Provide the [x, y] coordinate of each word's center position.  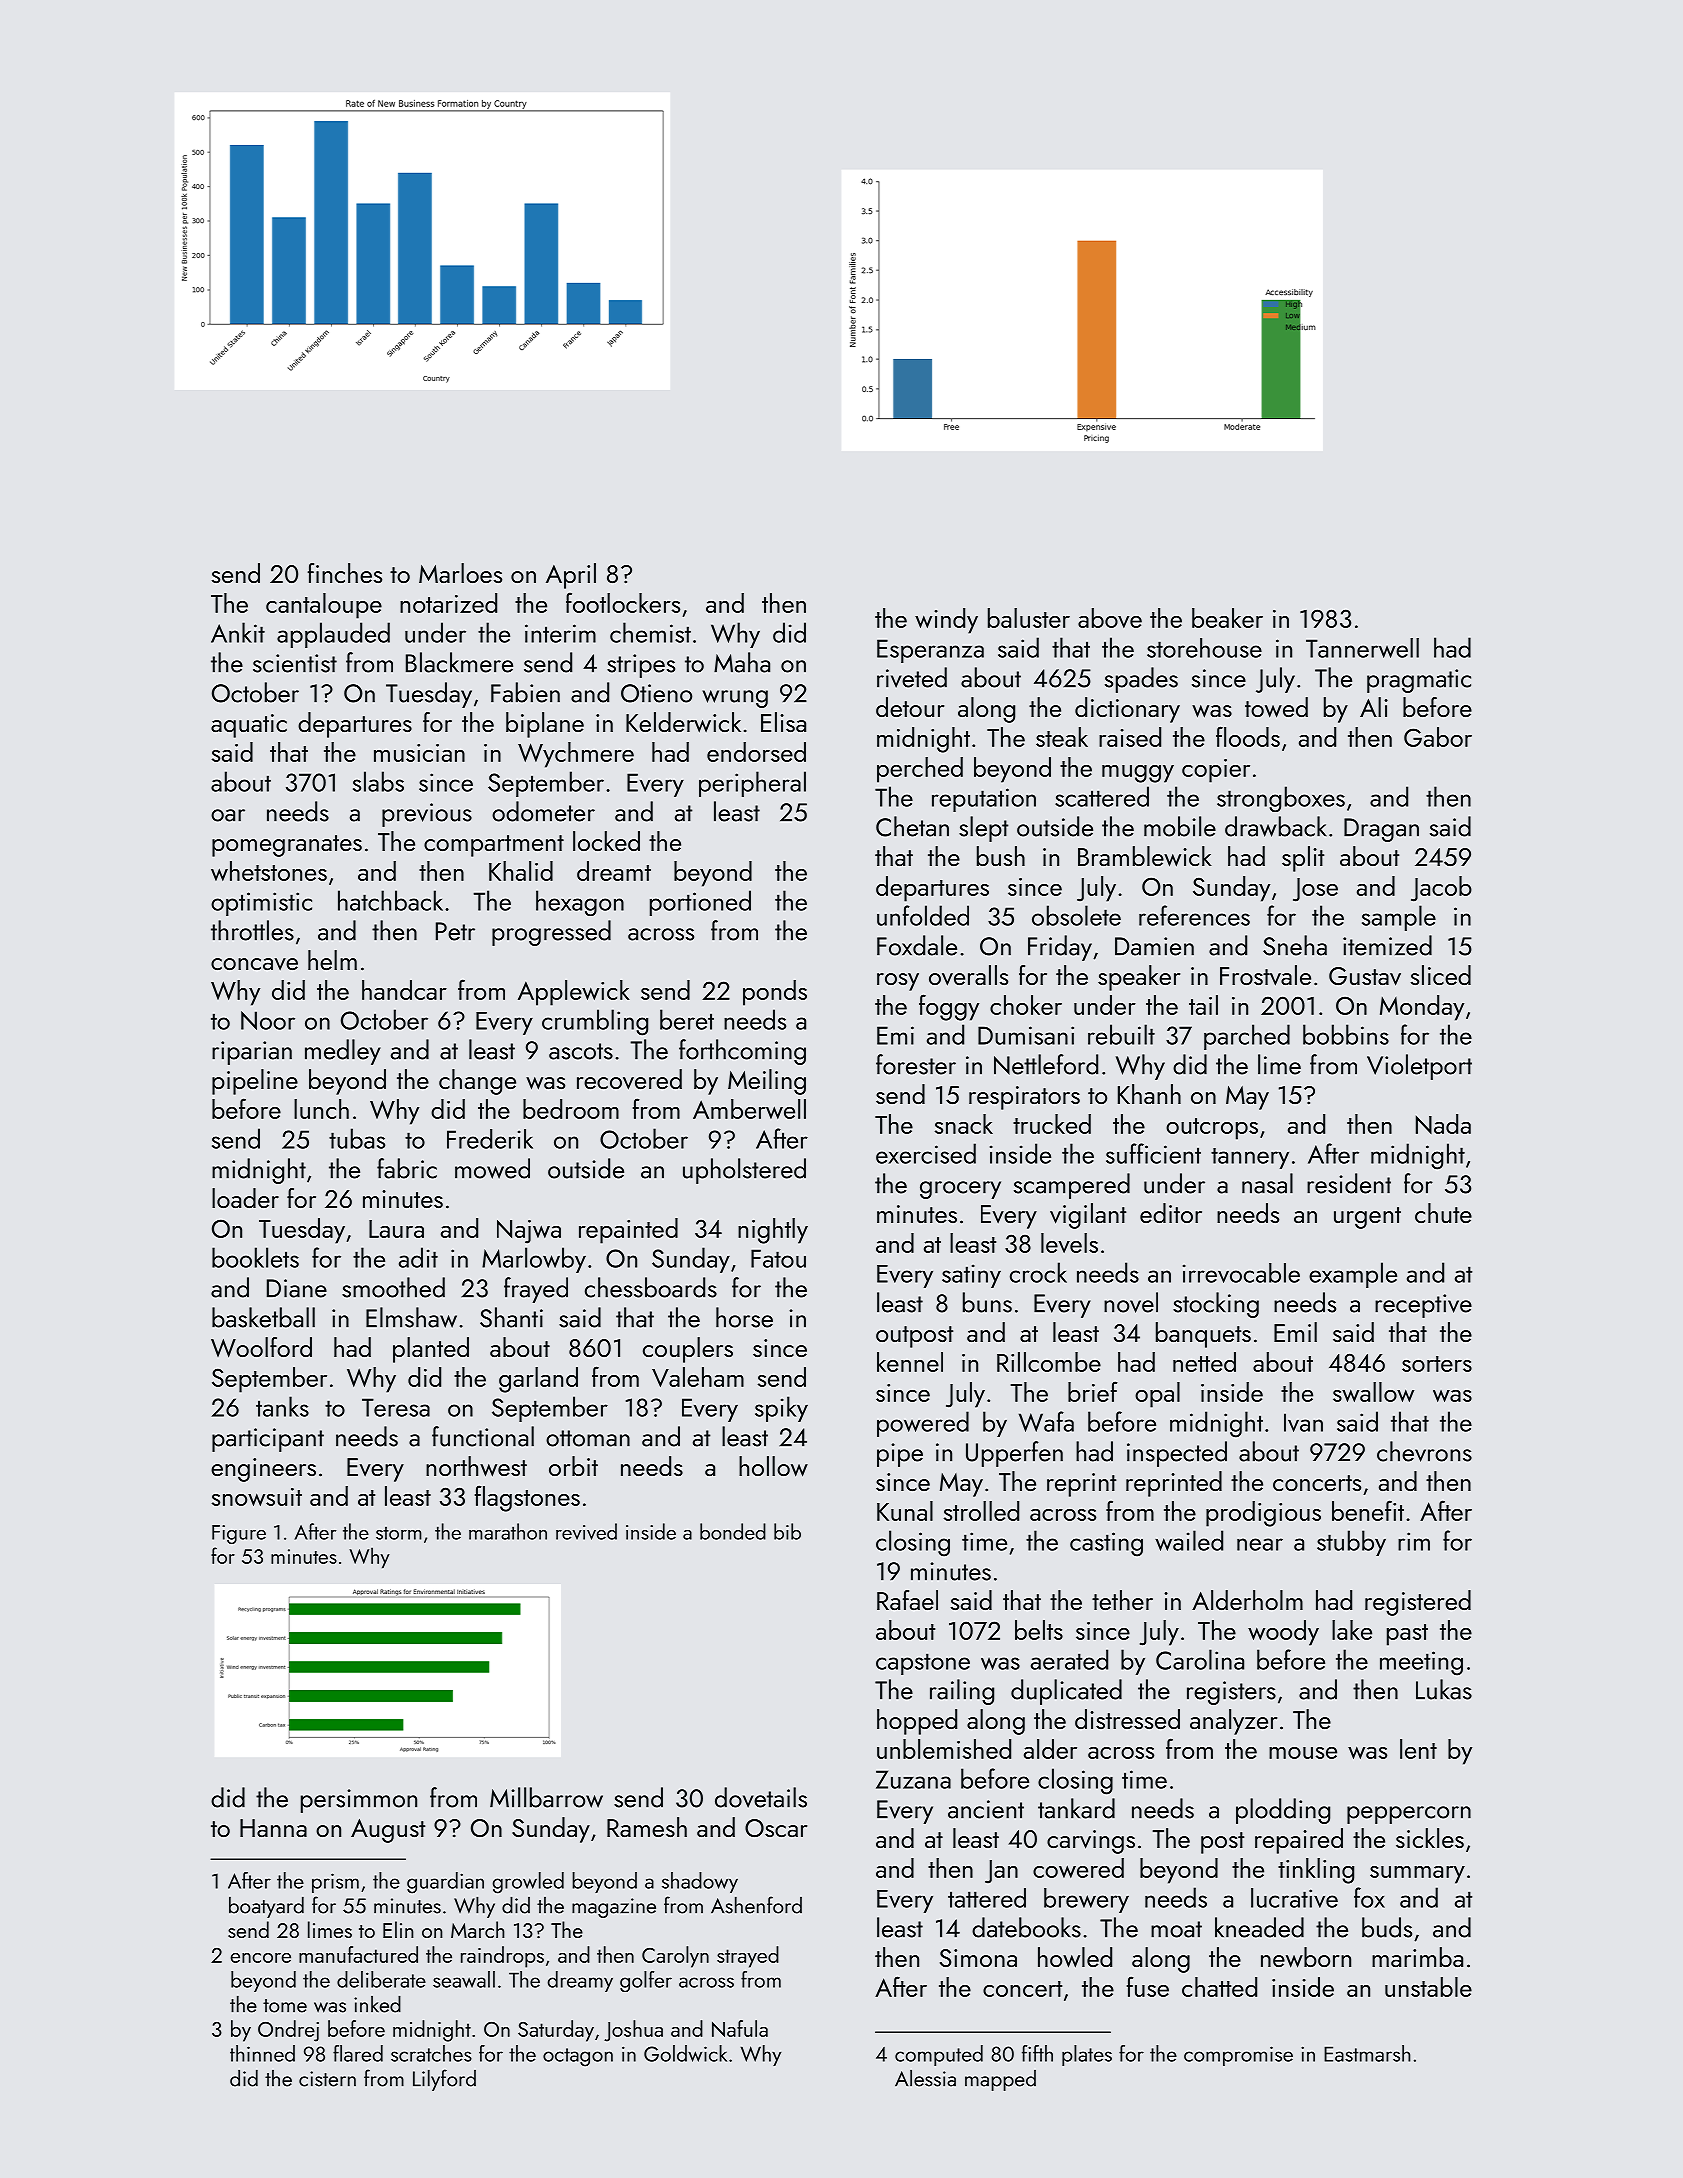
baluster [1029, 618]
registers [1231, 1693]
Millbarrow [546, 1797]
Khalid [521, 871]
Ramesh [647, 1827]
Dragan [1381, 830]
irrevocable [1241, 1273]
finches [345, 573]
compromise [1238, 2056]
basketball [263, 1317]
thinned [262, 2053]
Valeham [698, 1377]
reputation [984, 800]
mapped [1000, 2080]
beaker [1227, 618]
